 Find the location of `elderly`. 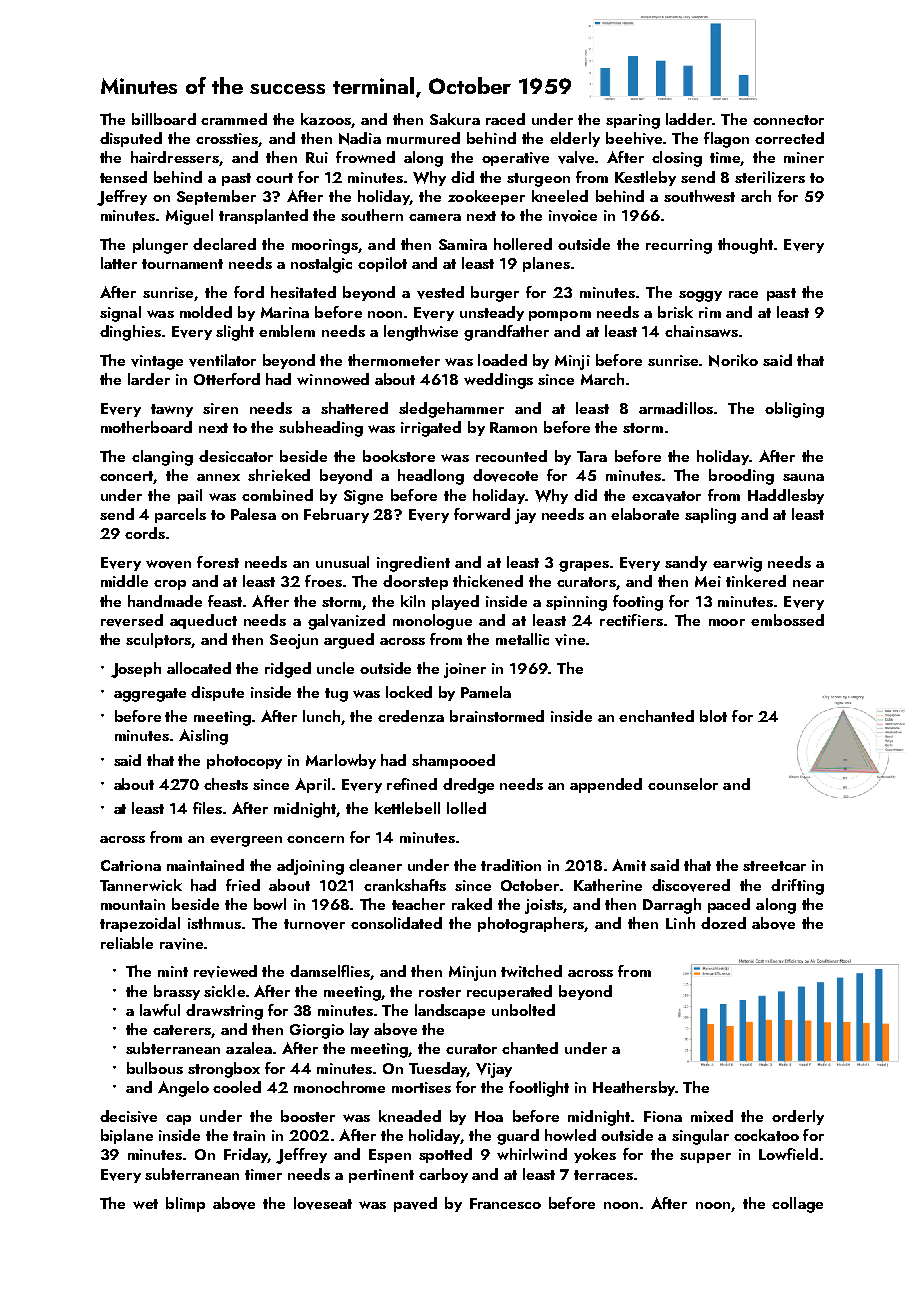

elderly is located at coordinates (575, 139).
